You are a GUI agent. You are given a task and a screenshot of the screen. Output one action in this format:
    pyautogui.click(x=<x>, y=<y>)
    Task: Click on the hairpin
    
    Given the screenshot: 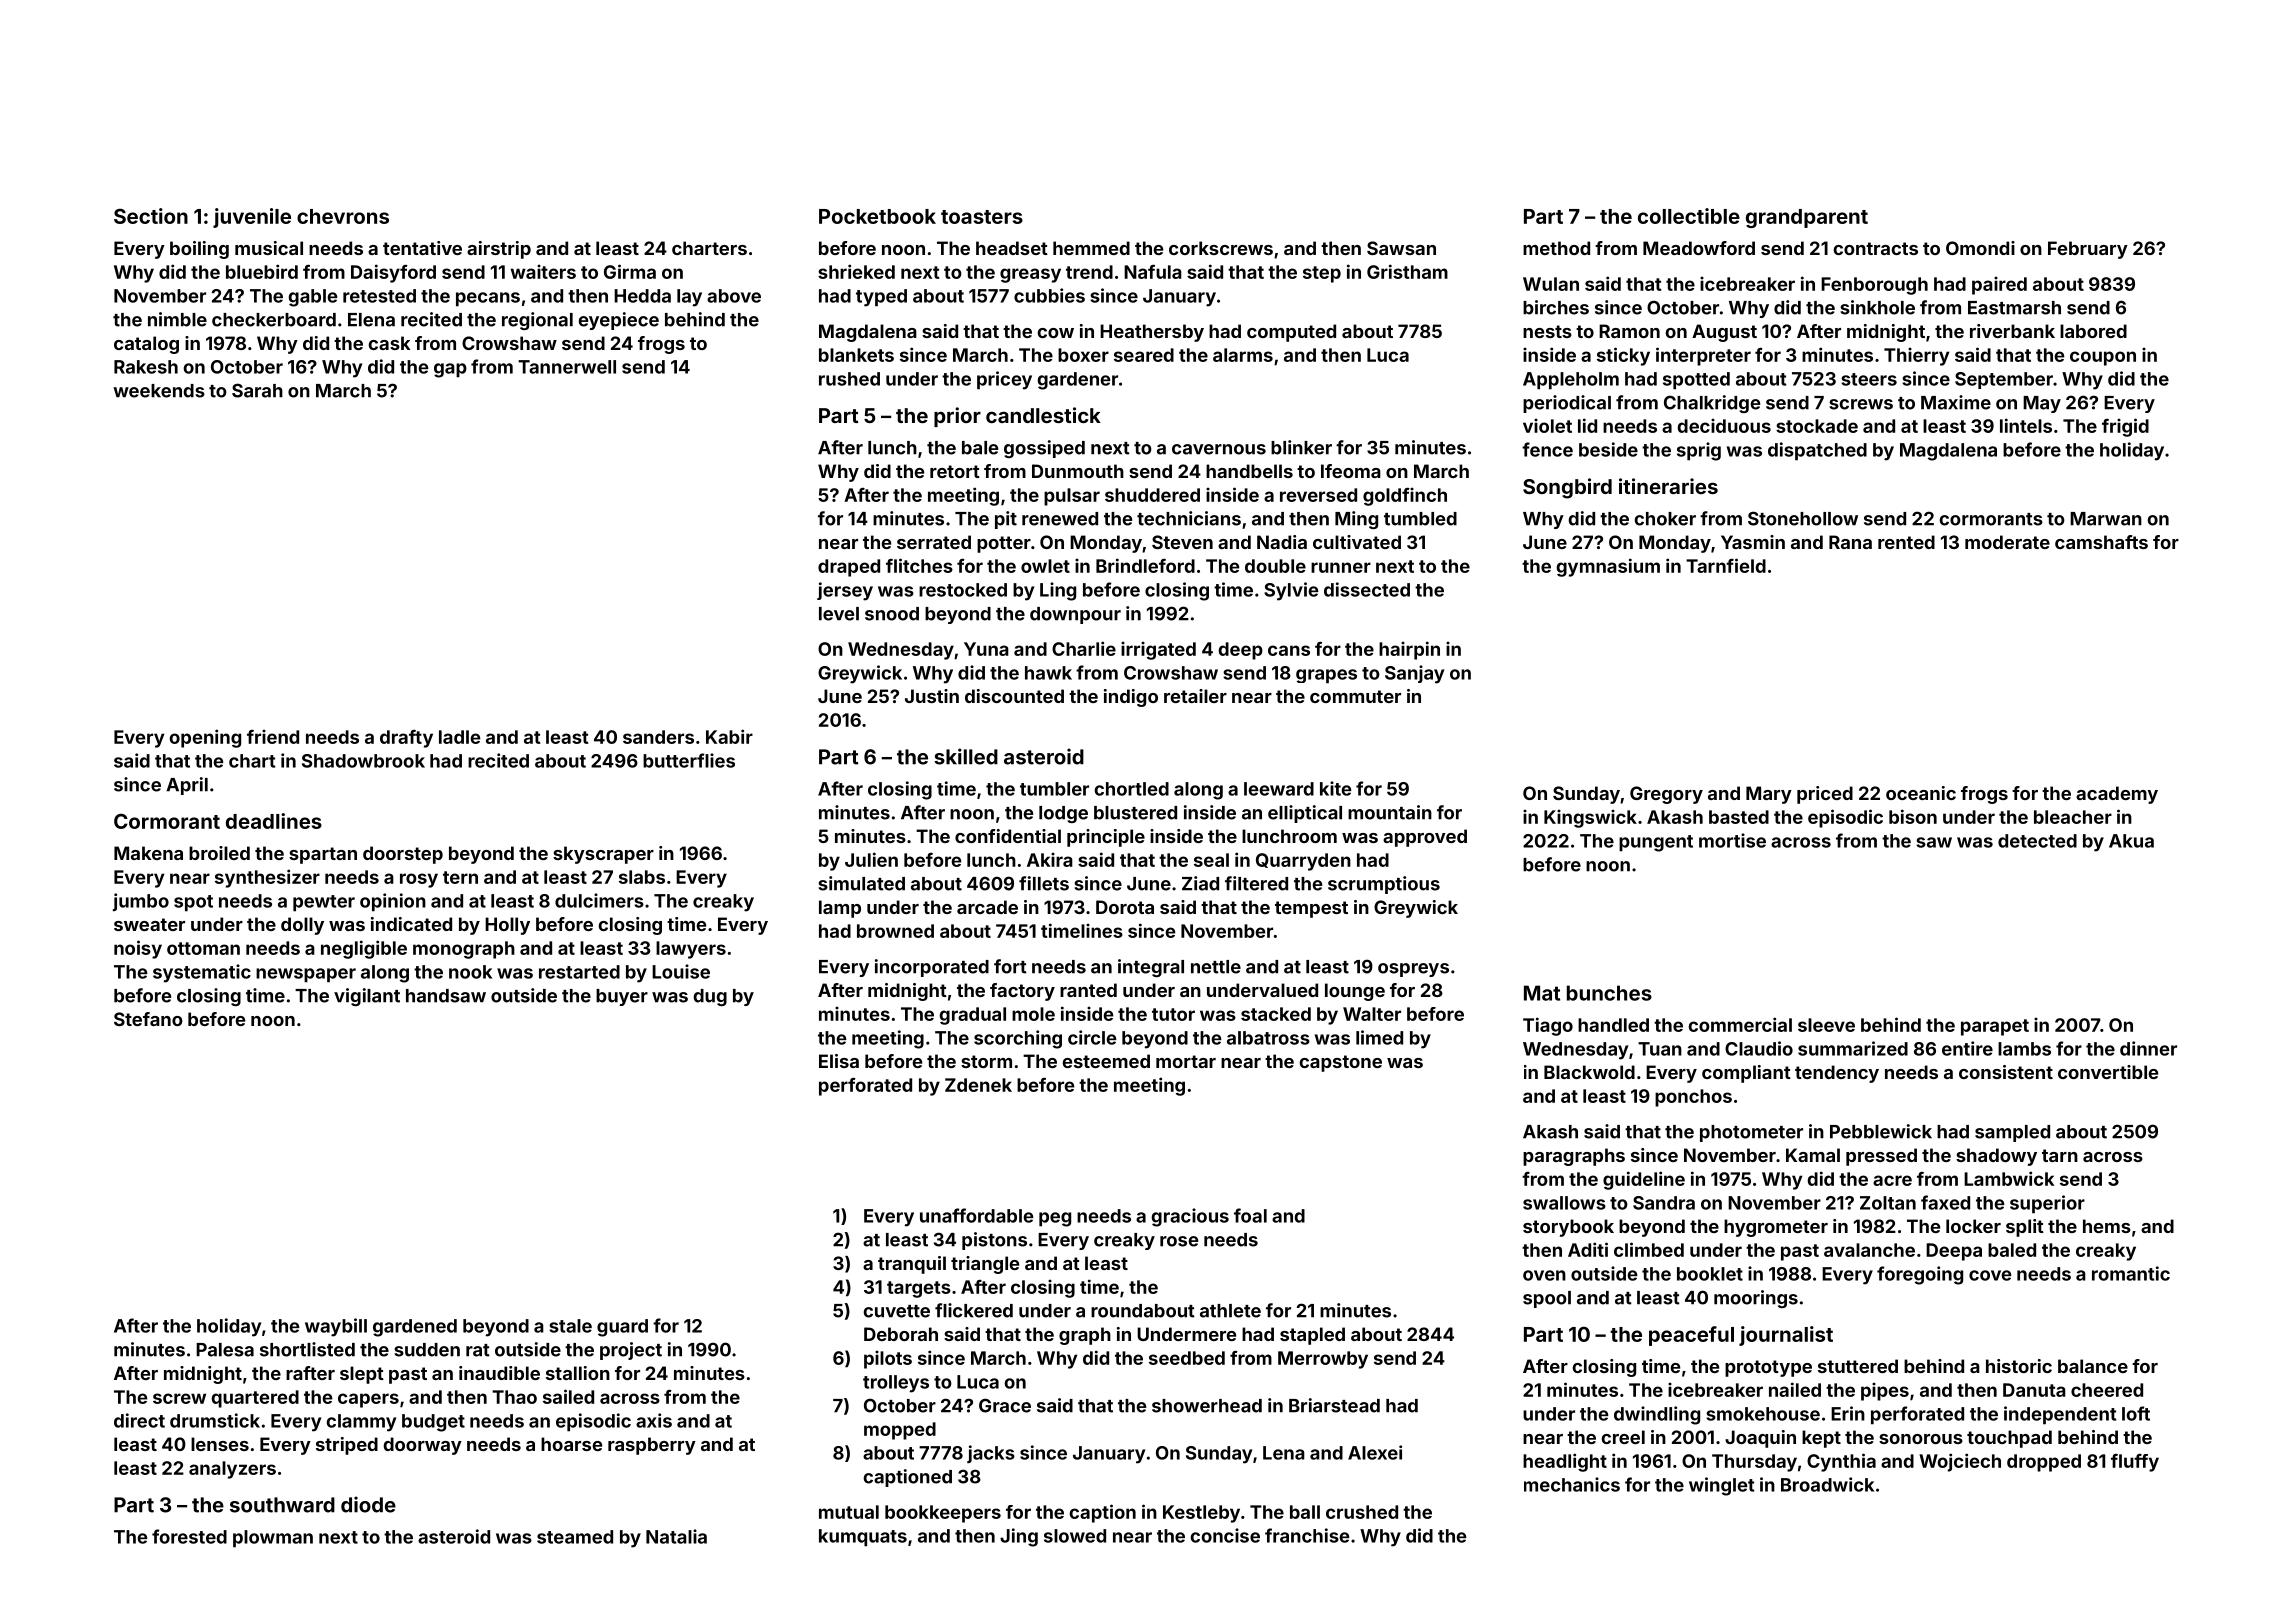 What is the action you would take?
    pyautogui.click(x=1409, y=650)
